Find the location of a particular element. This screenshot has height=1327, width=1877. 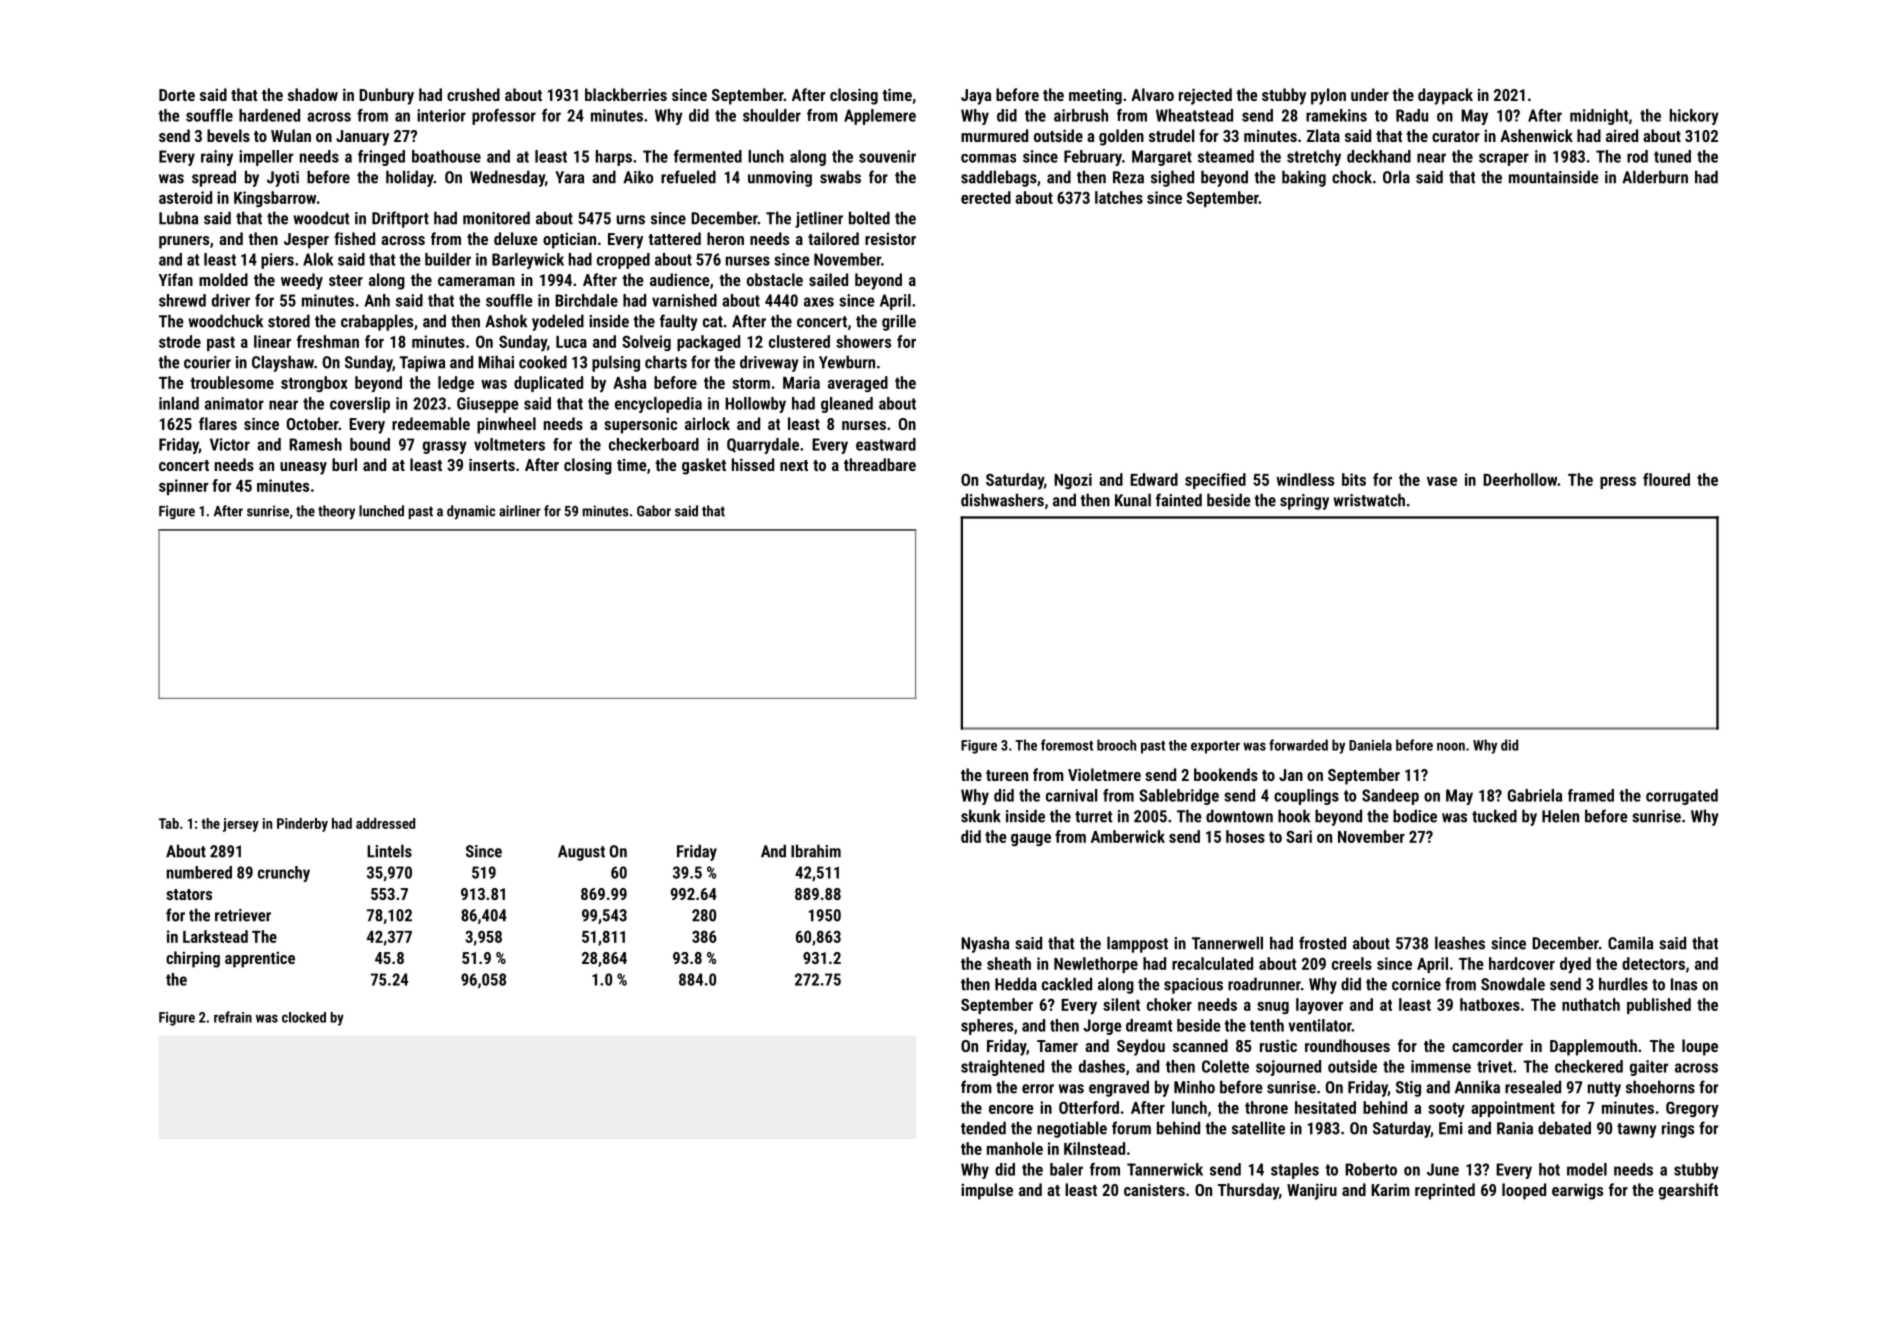

Hedda is located at coordinates (1016, 984).
